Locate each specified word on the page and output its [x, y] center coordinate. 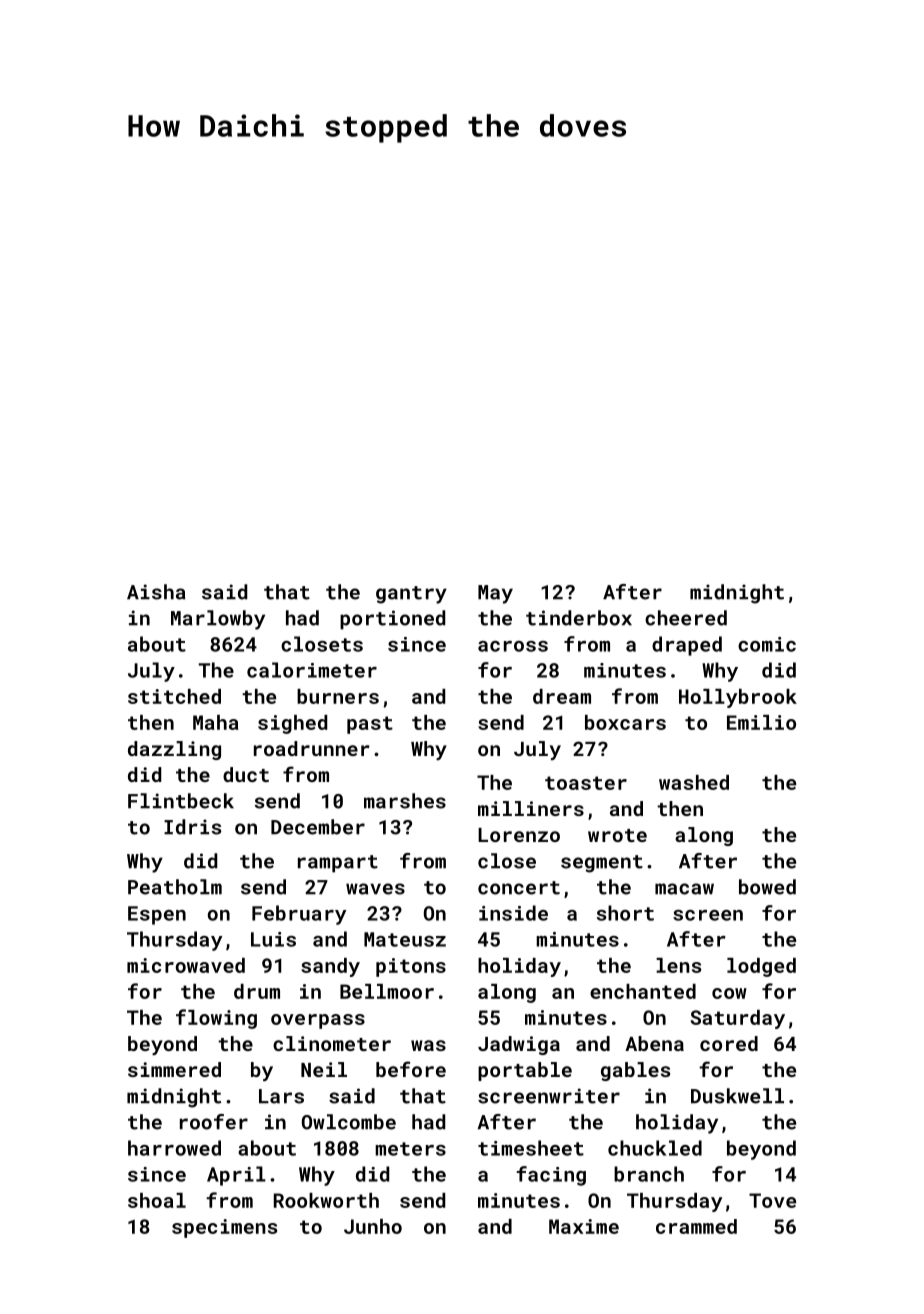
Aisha [156, 592]
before [411, 1069]
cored [729, 1043]
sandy [330, 967]
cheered [686, 618]
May [495, 594]
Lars [281, 1096]
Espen [157, 915]
